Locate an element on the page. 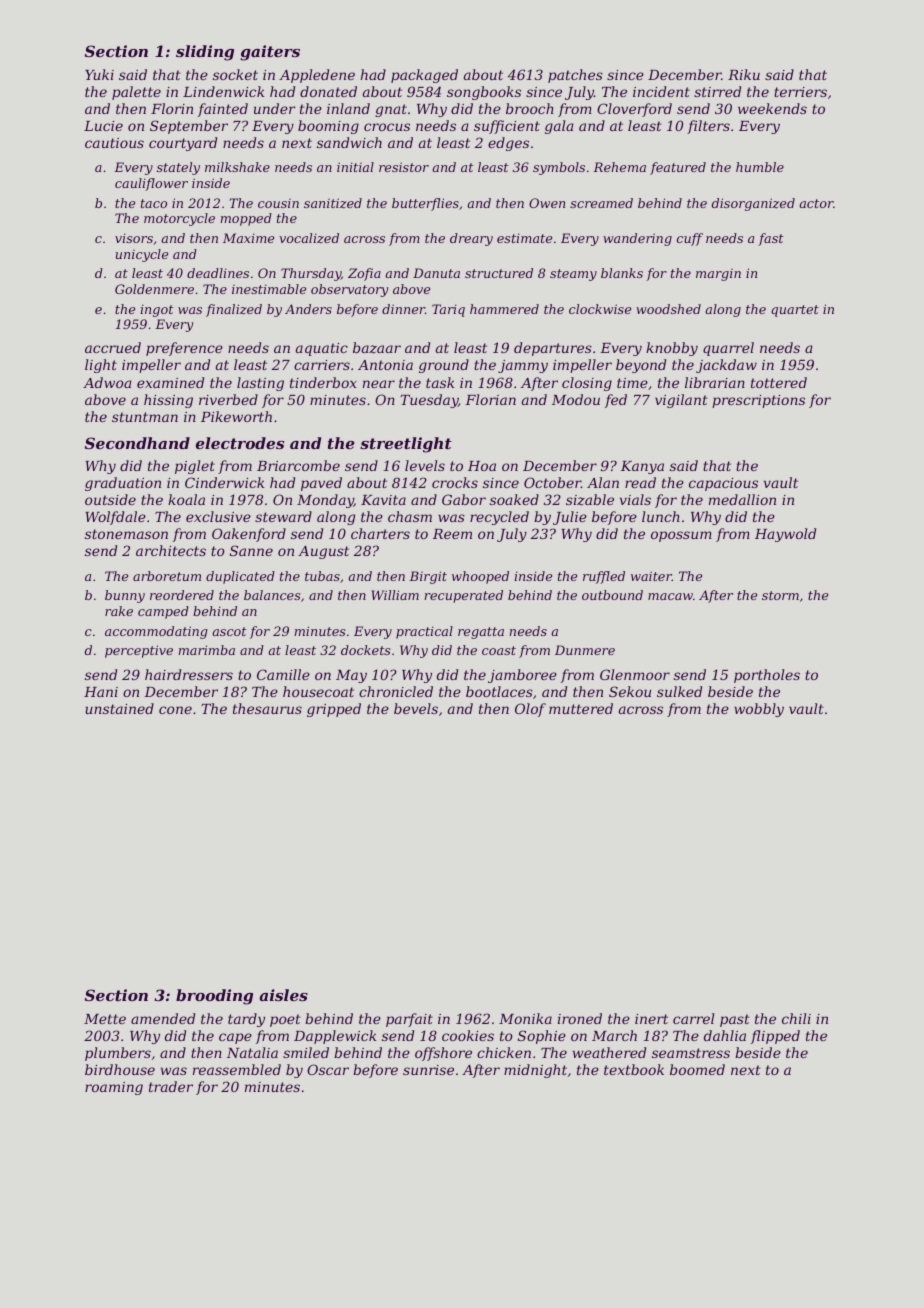 Image resolution: width=924 pixels, height=1308 pixels. brooch is located at coordinates (530, 108).
